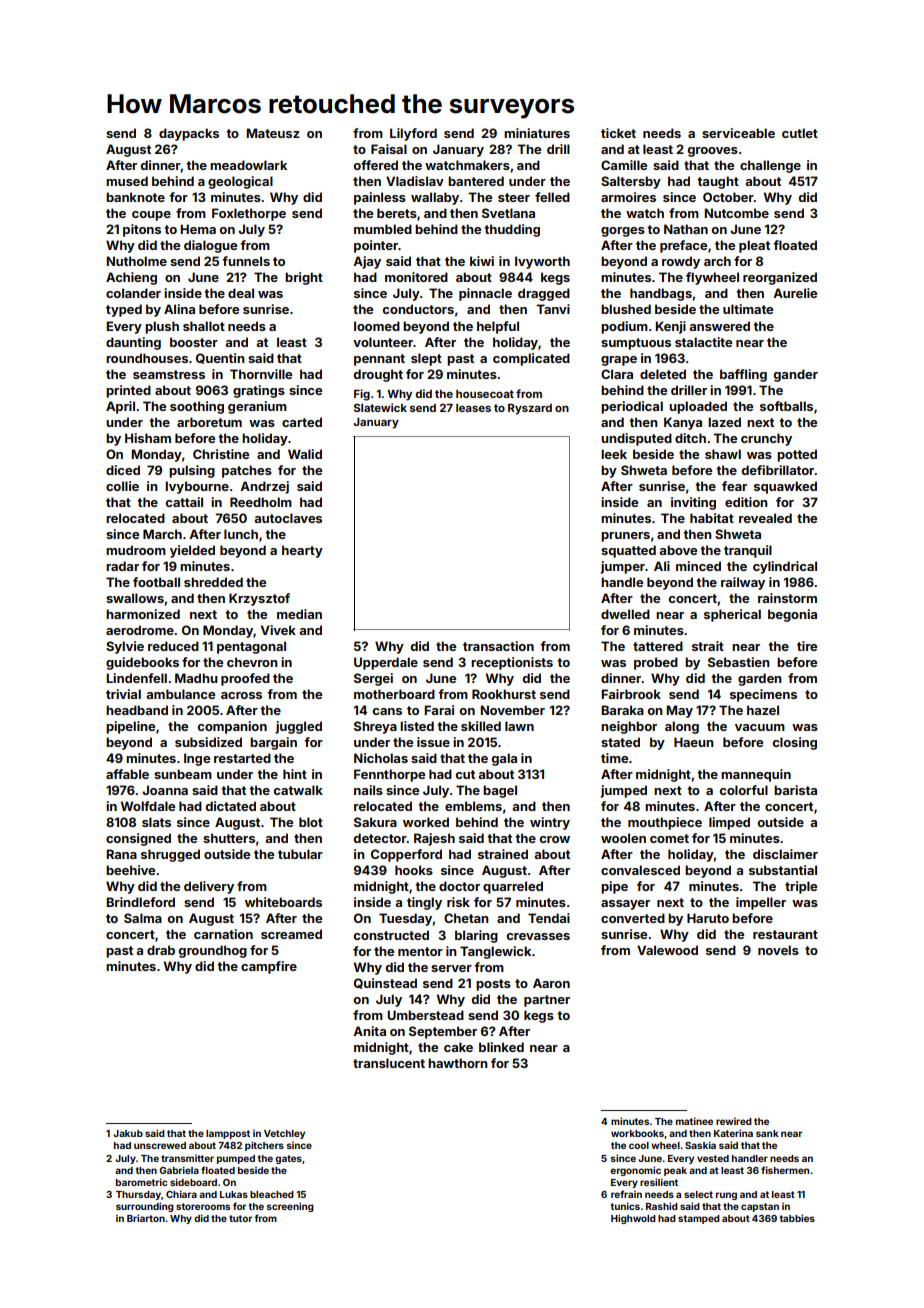 The width and height of the screenshot is (924, 1308). What do you see at coordinates (626, 309) in the screenshot?
I see `blushed` at bounding box center [626, 309].
